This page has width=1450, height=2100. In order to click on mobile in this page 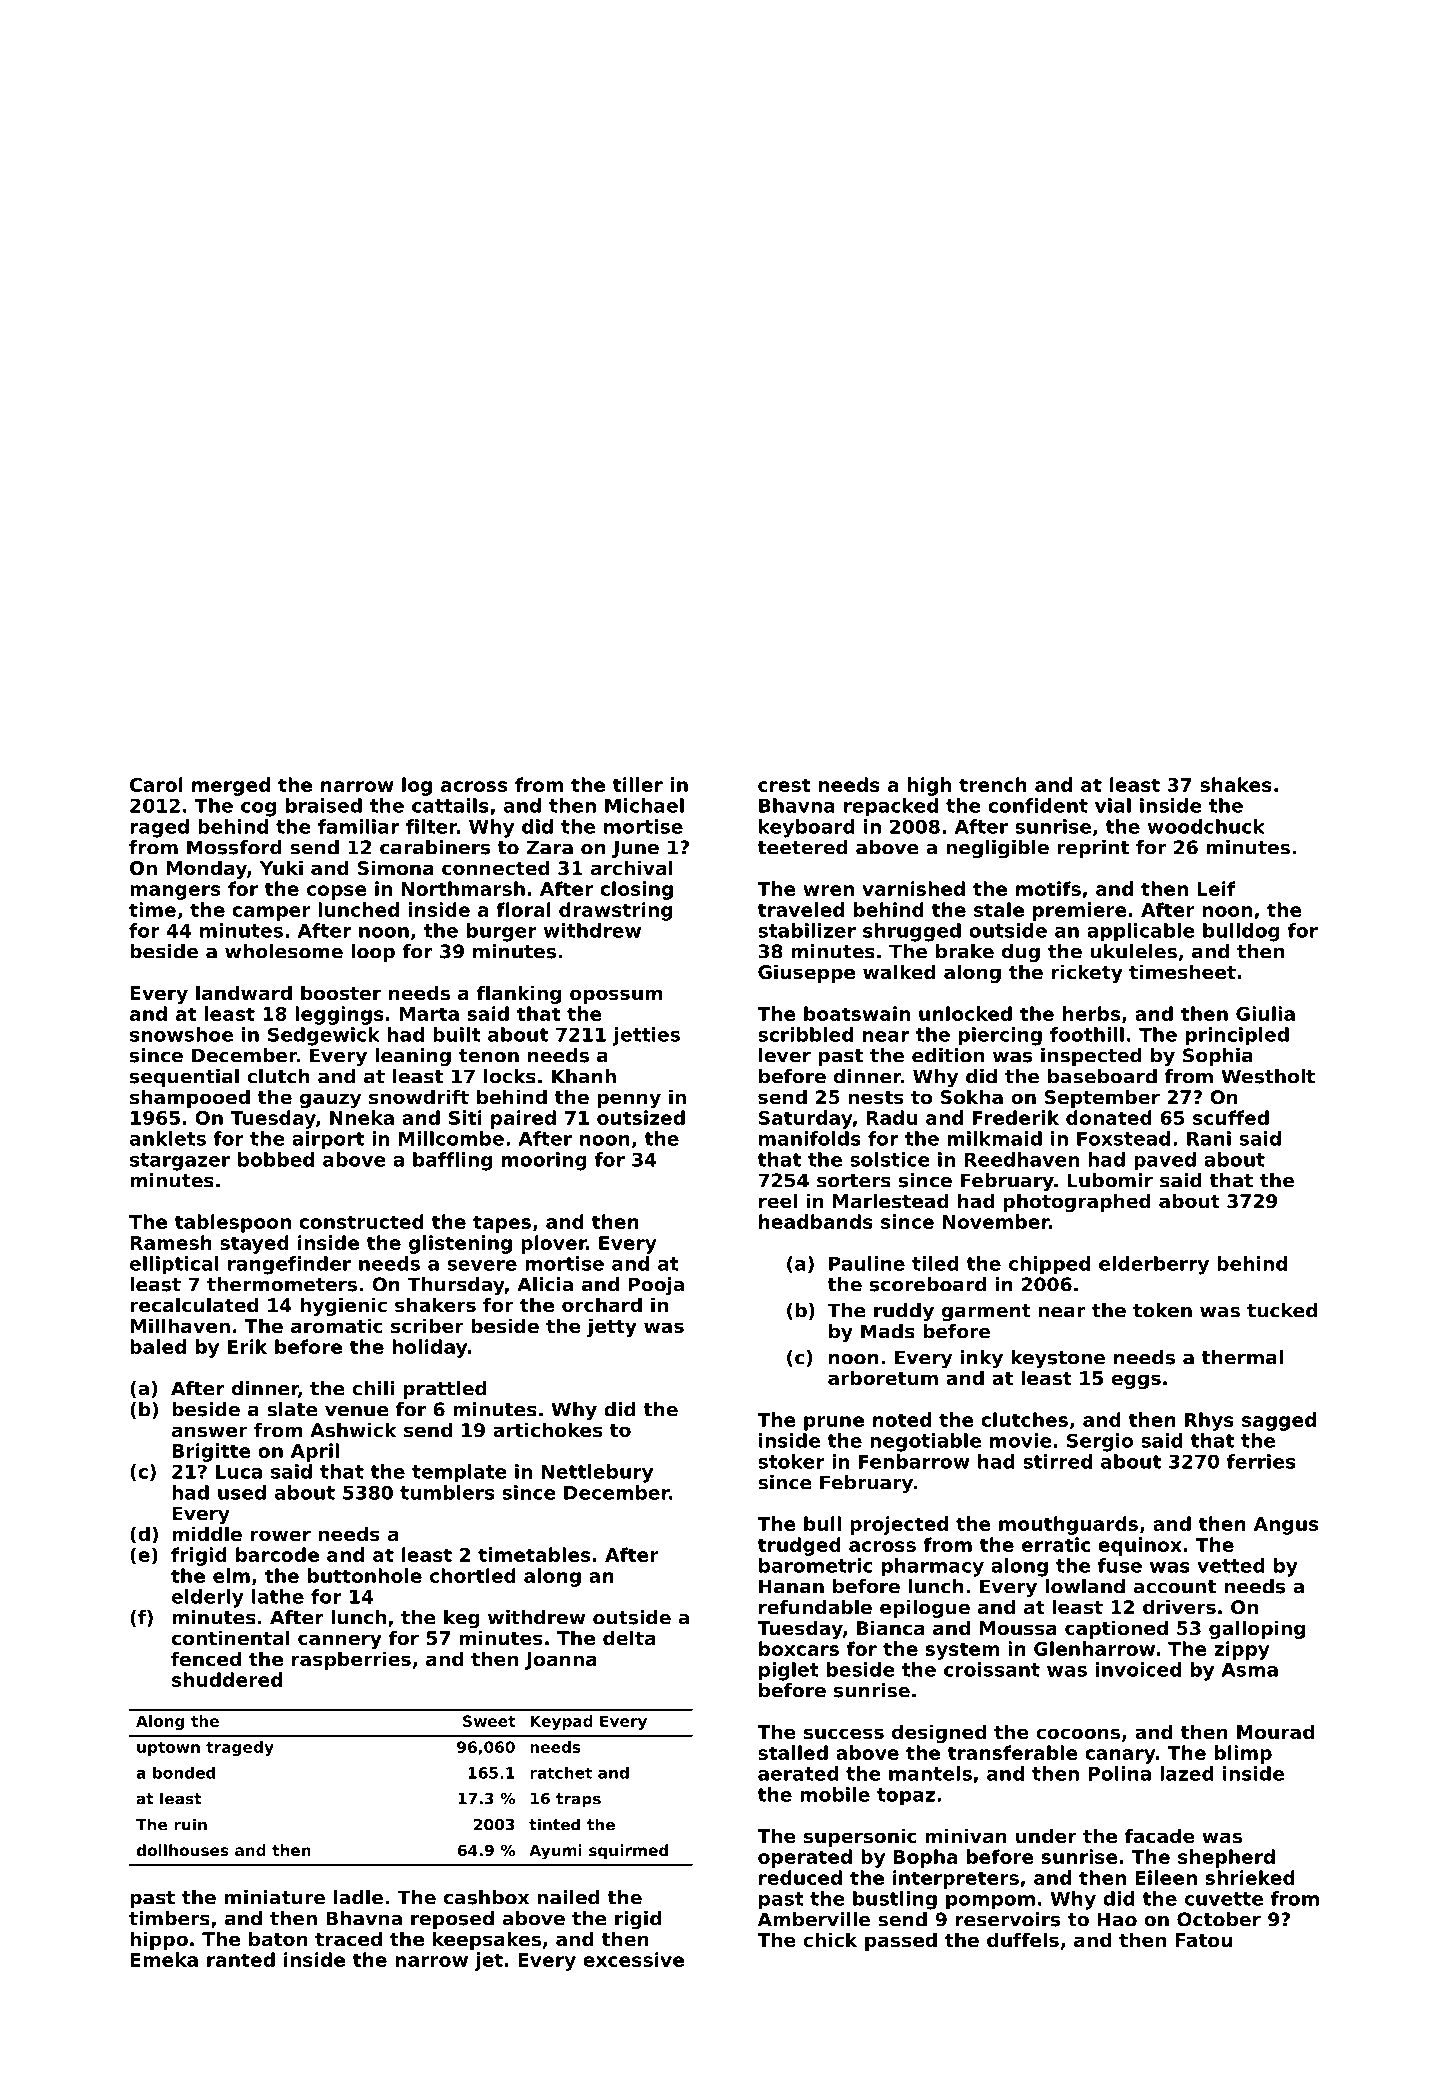, I will do `click(835, 1794)`.
